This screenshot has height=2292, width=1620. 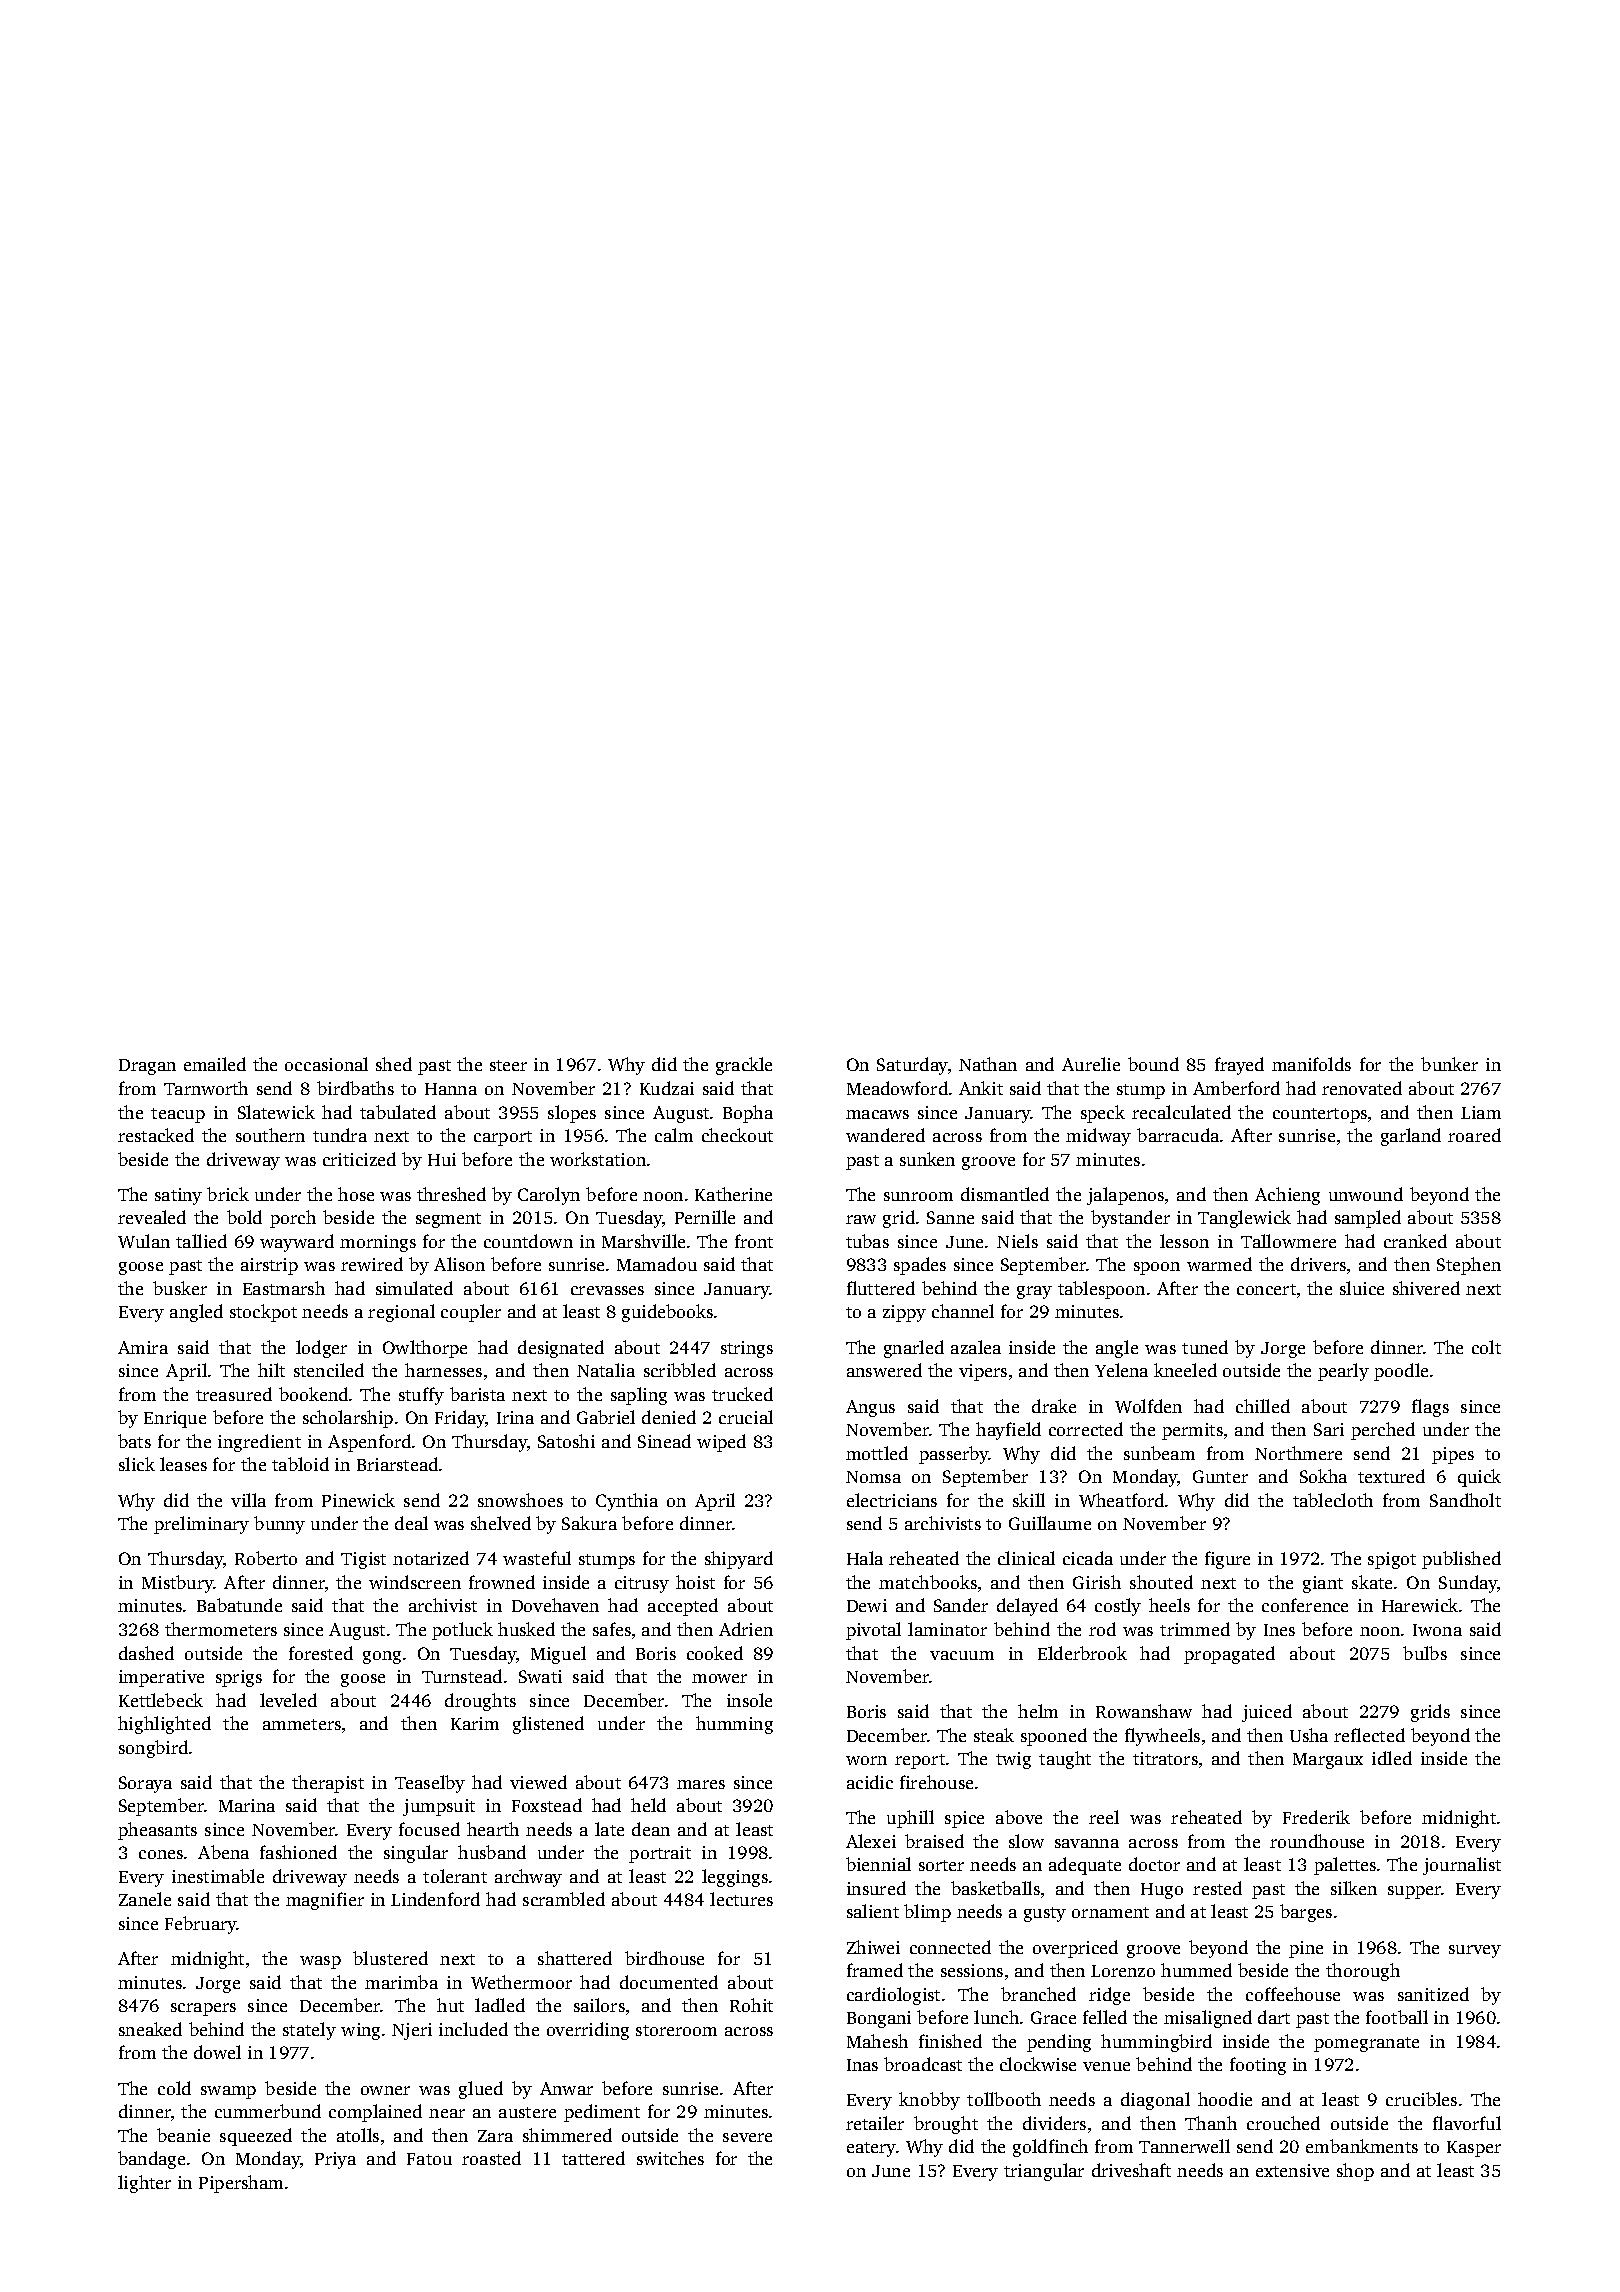 I want to click on Dewi, so click(x=867, y=1605).
